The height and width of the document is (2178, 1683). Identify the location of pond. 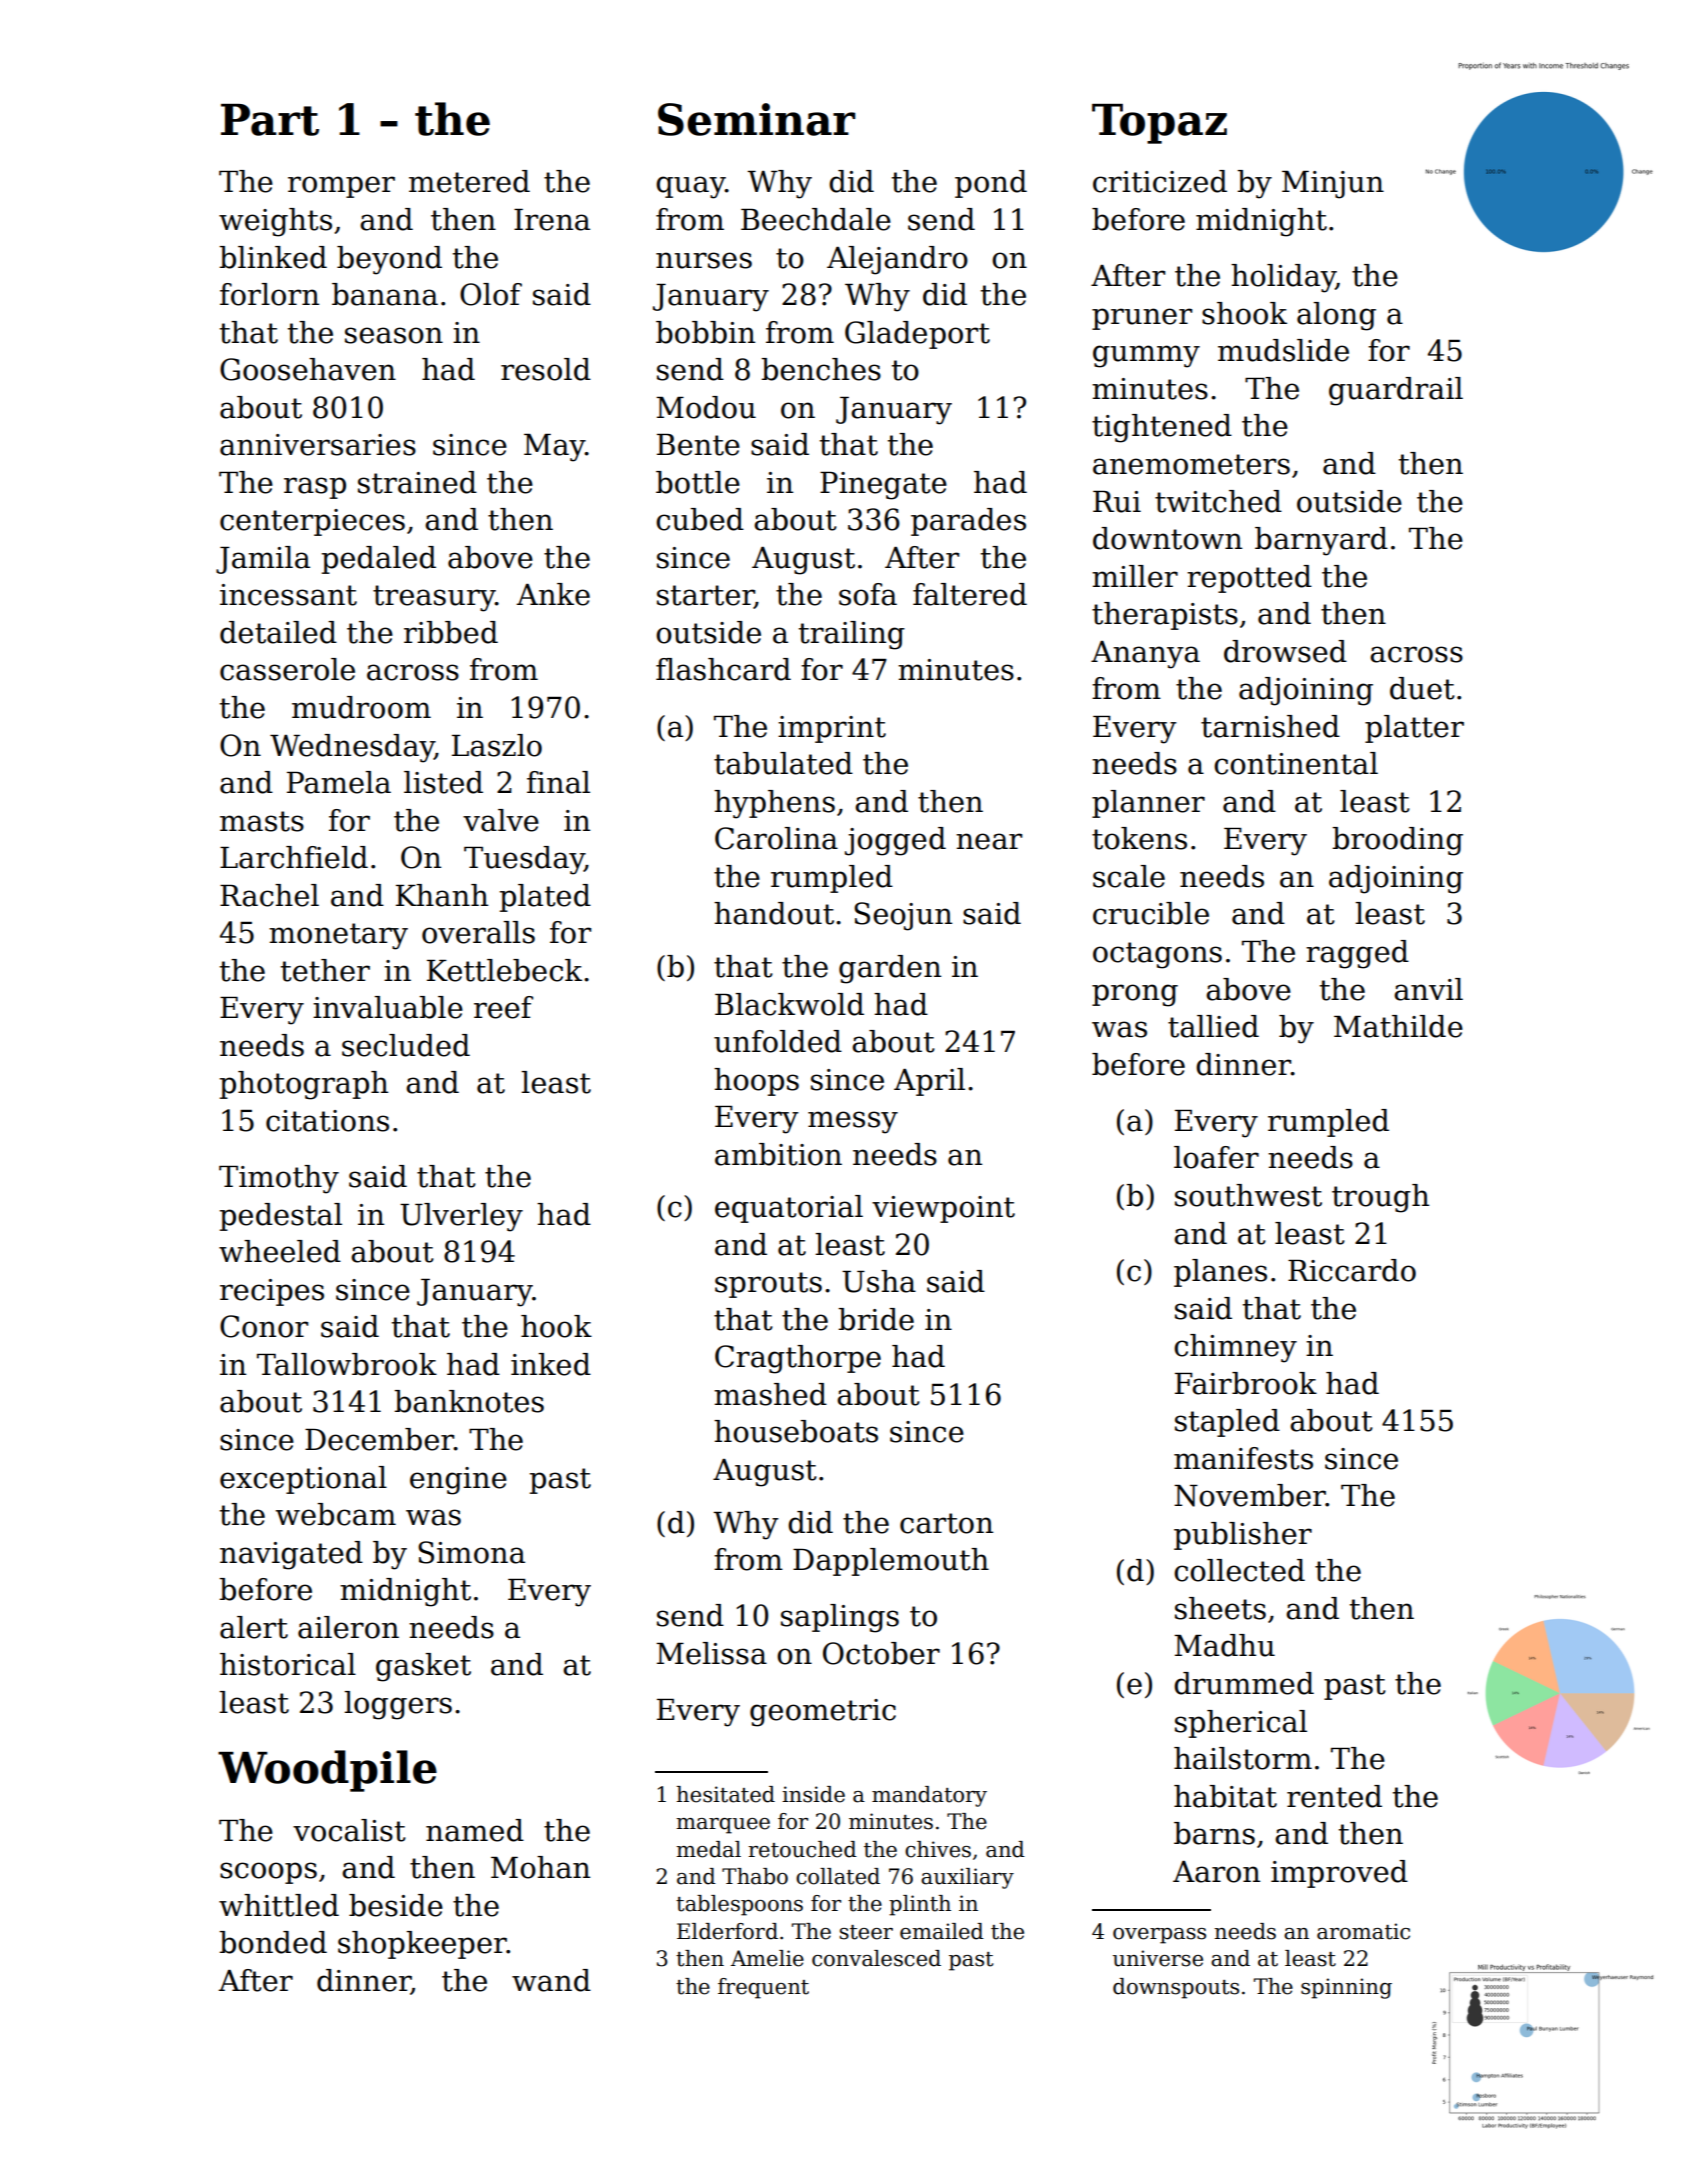
(991, 184).
